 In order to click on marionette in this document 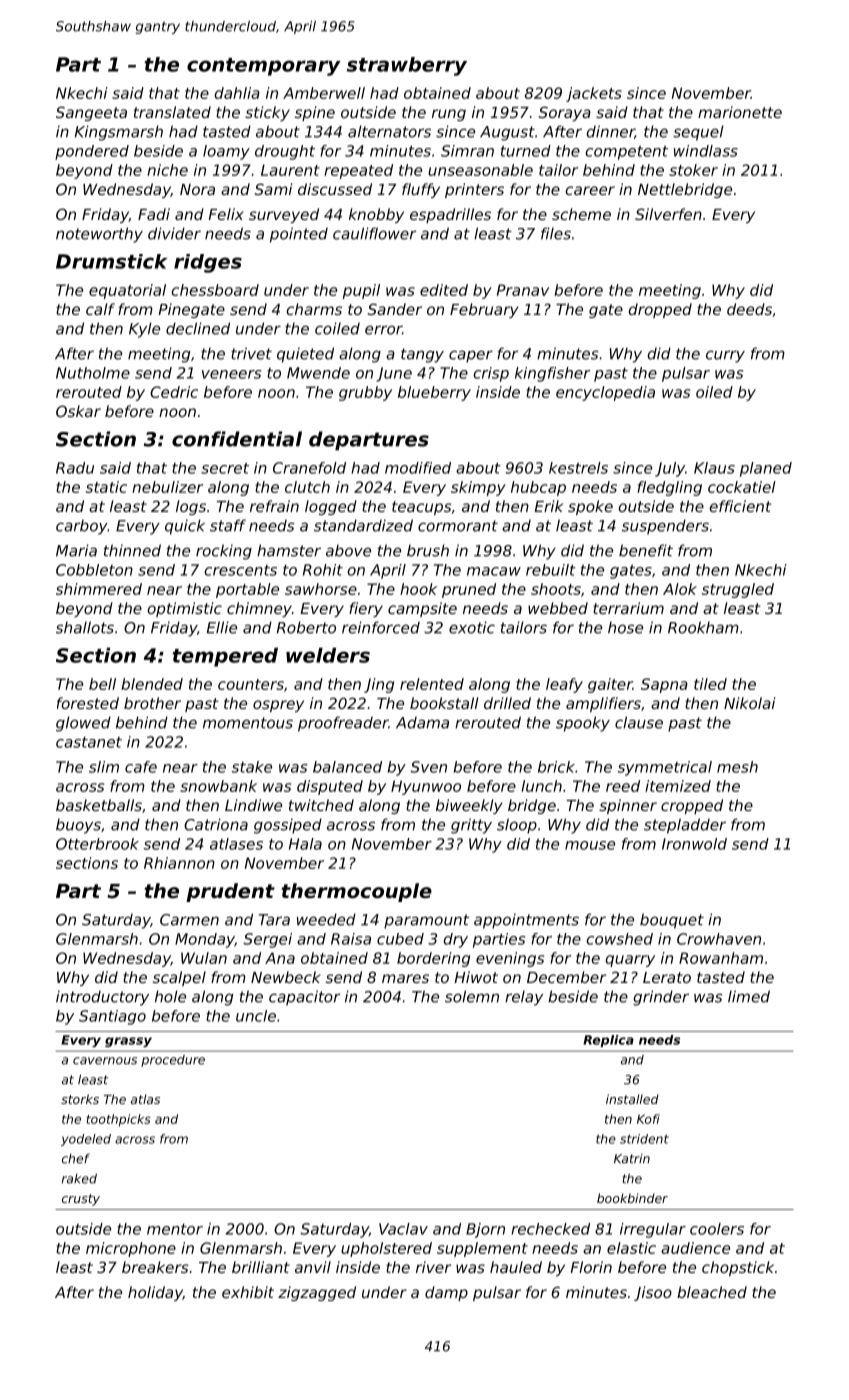, I will do `click(740, 112)`.
